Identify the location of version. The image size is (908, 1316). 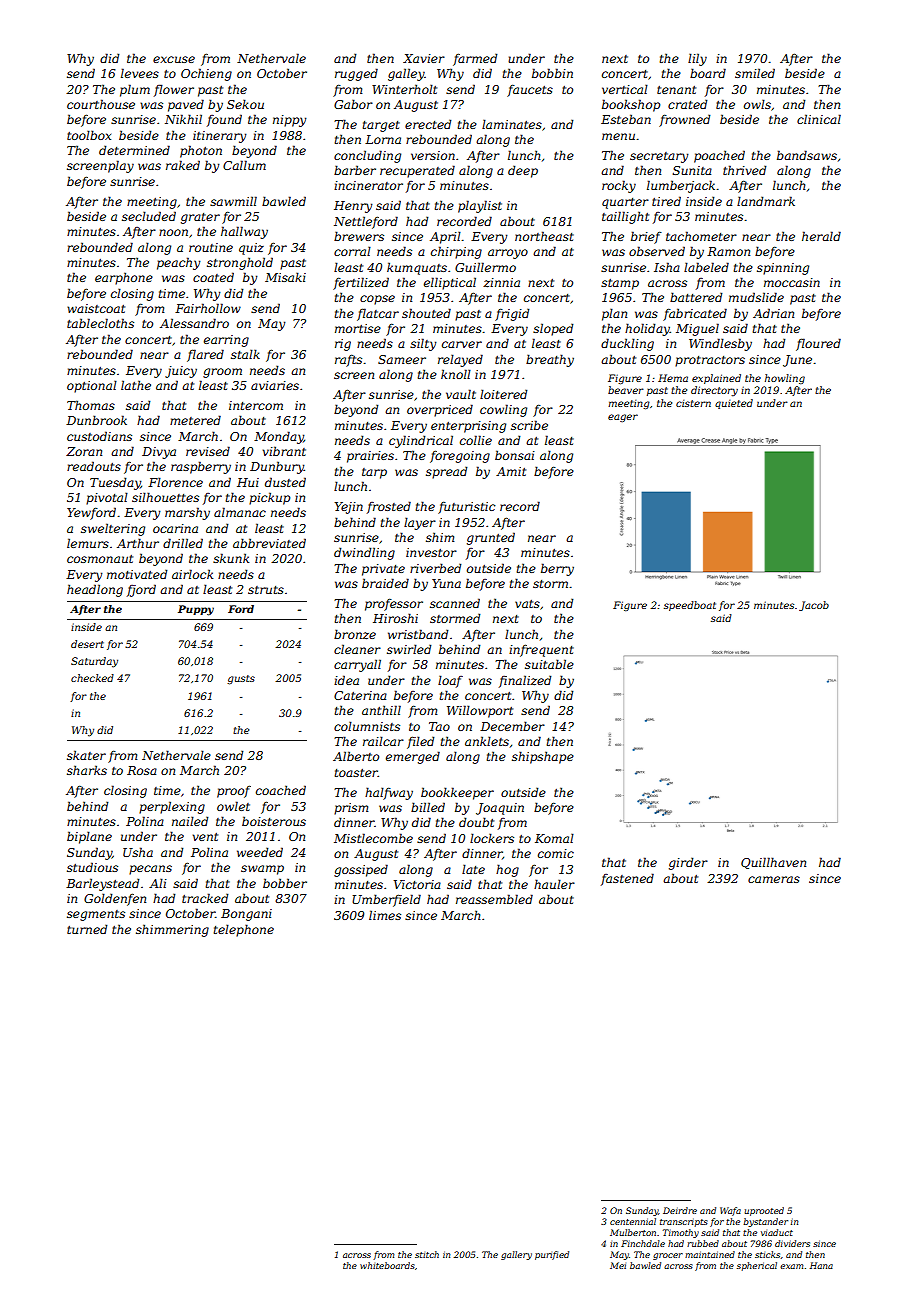
(433, 155).
